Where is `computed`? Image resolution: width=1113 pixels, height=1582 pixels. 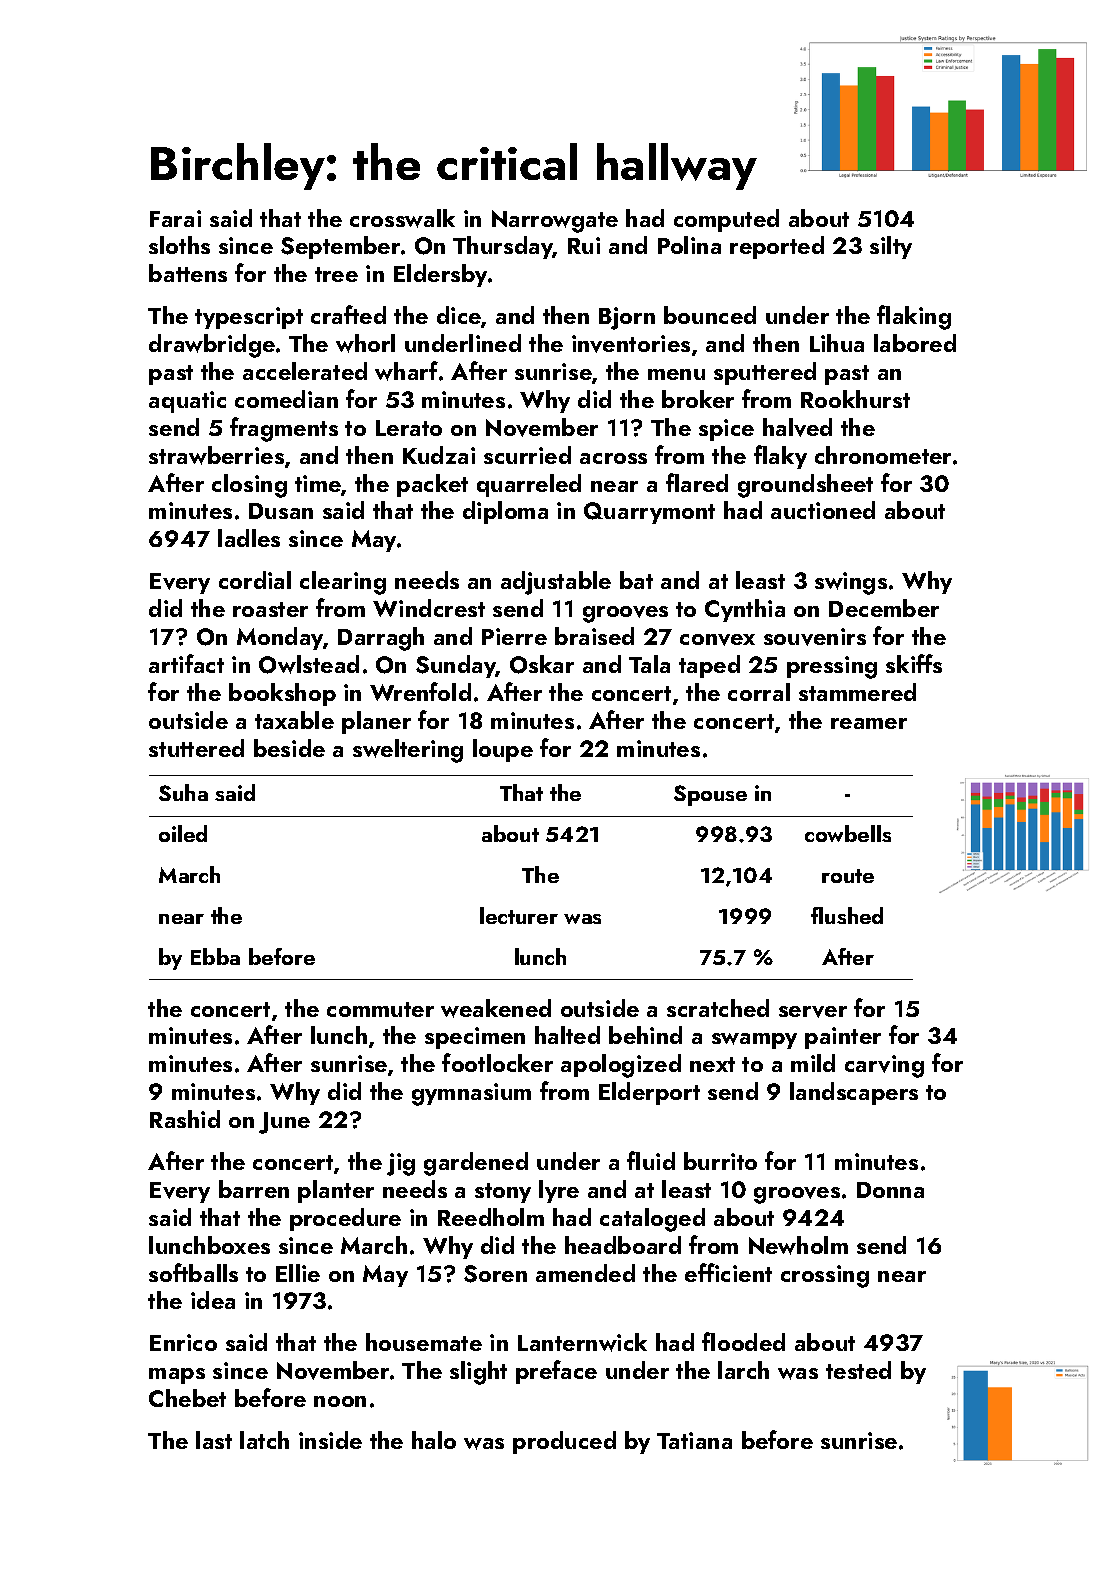
computed is located at coordinates (726, 220).
